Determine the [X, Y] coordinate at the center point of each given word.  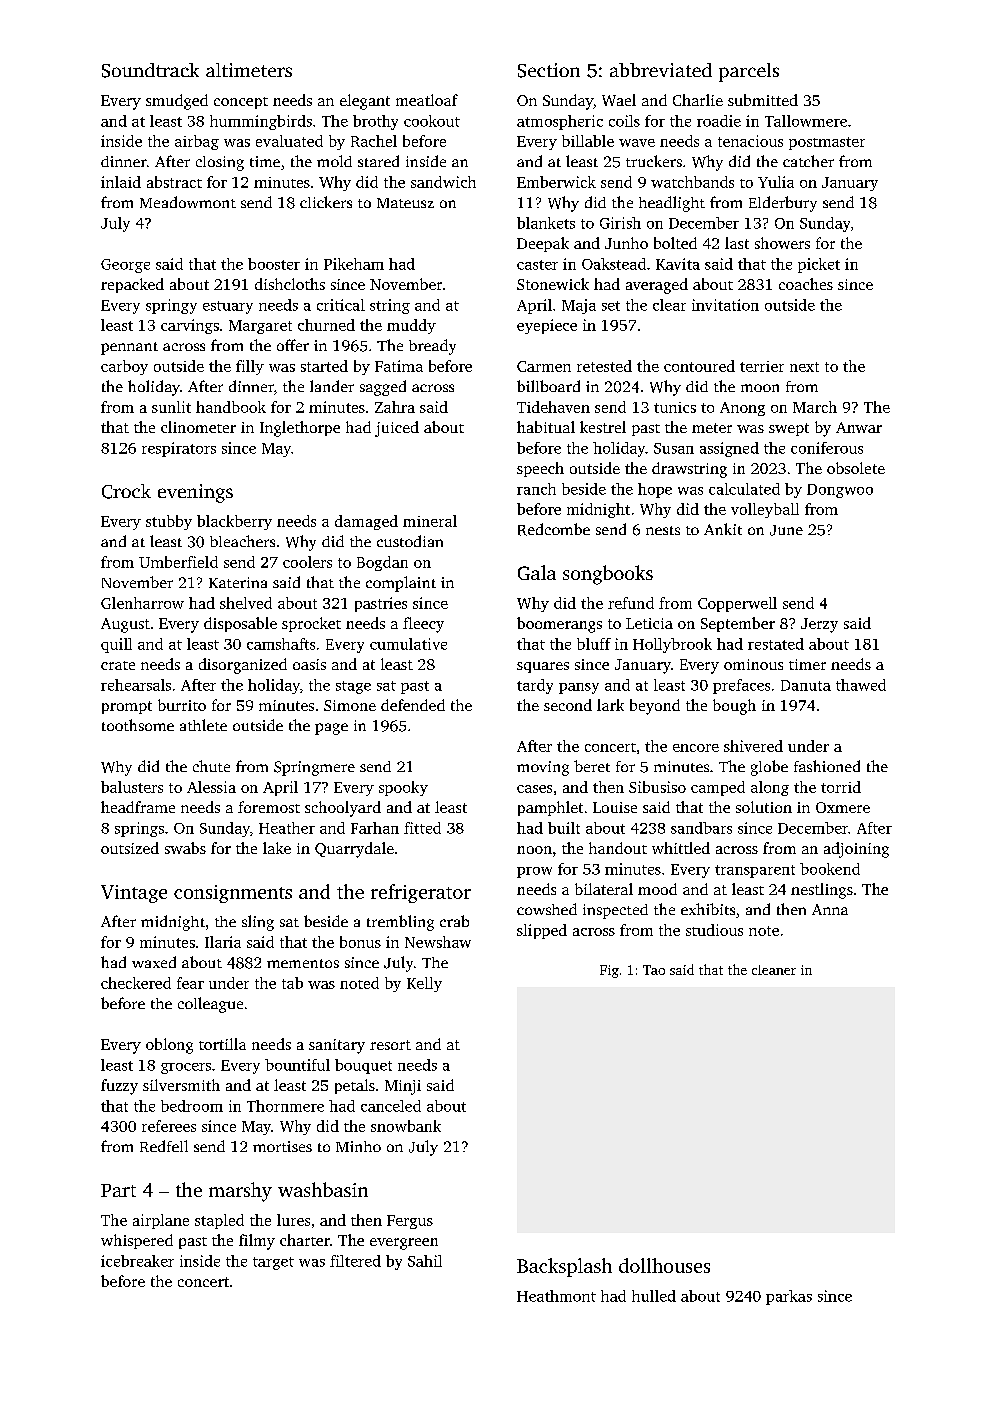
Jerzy [819, 625]
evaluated [289, 141]
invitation [725, 305]
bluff [594, 644]
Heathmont [556, 1296]
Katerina [238, 582]
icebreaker [137, 1261]
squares [543, 667]
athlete [203, 725]
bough [734, 707]
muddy [411, 326]
